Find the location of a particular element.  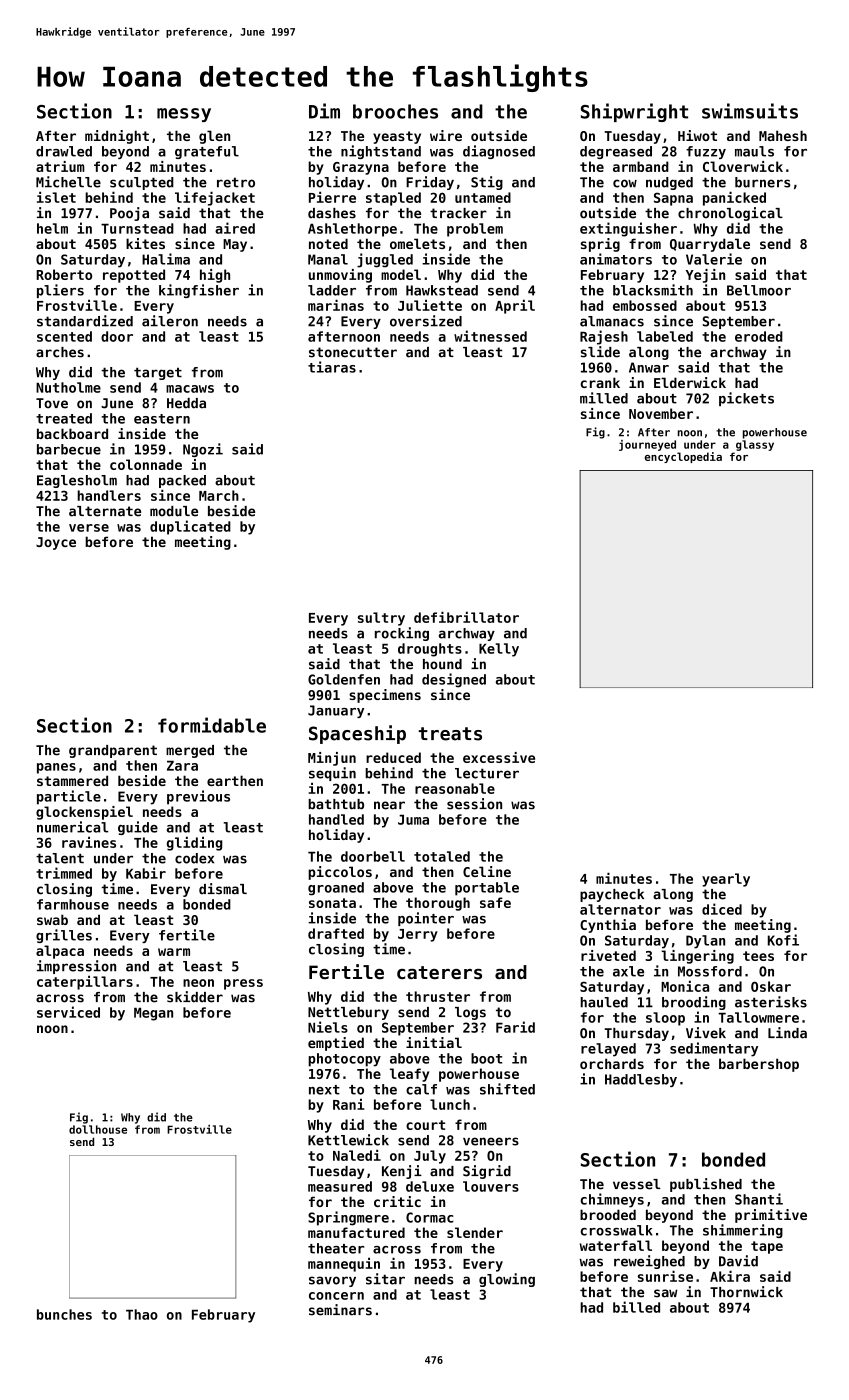

Turnstead is located at coordinates (137, 228).
